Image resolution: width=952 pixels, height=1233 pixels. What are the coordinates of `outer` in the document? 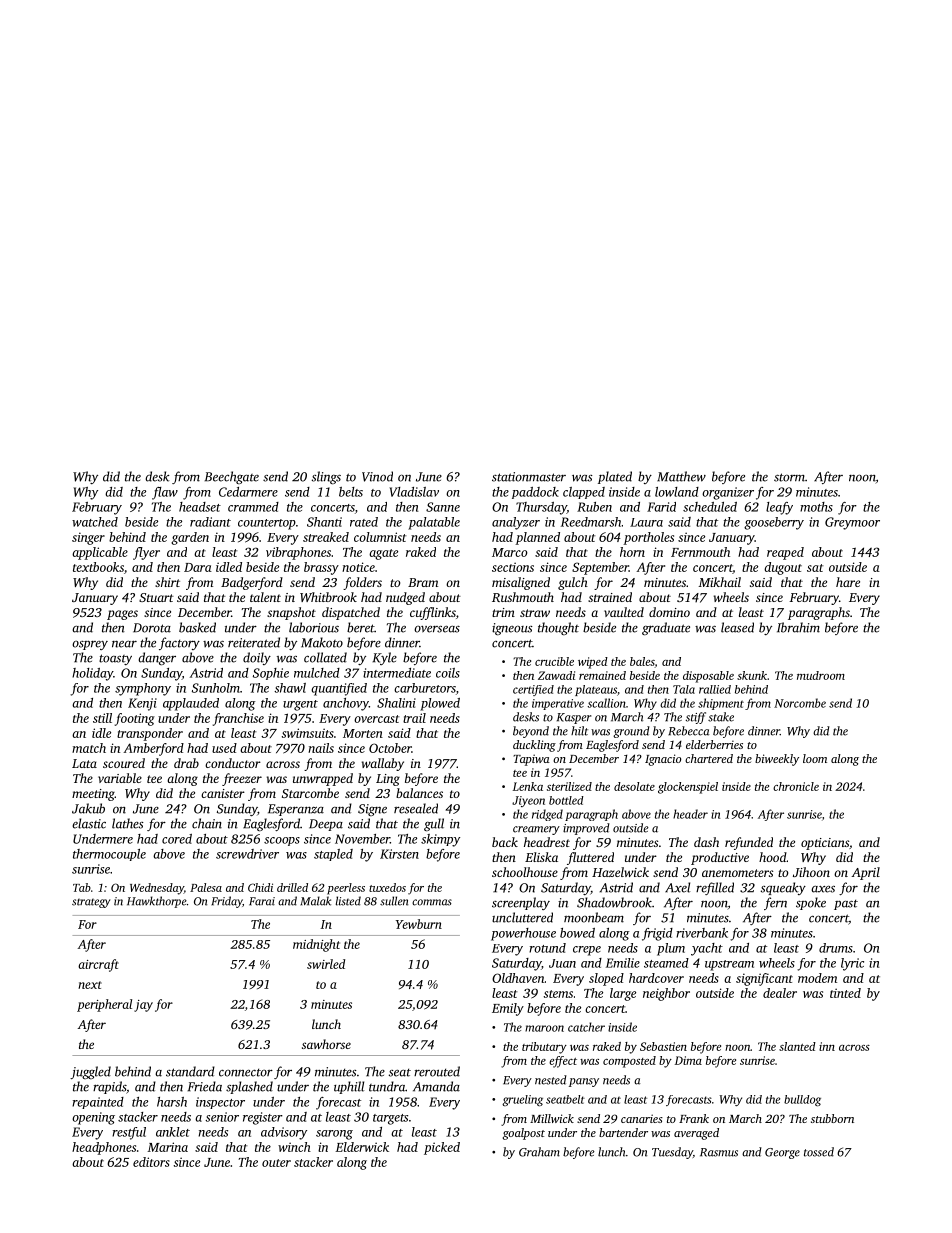 It's located at (276, 1163).
